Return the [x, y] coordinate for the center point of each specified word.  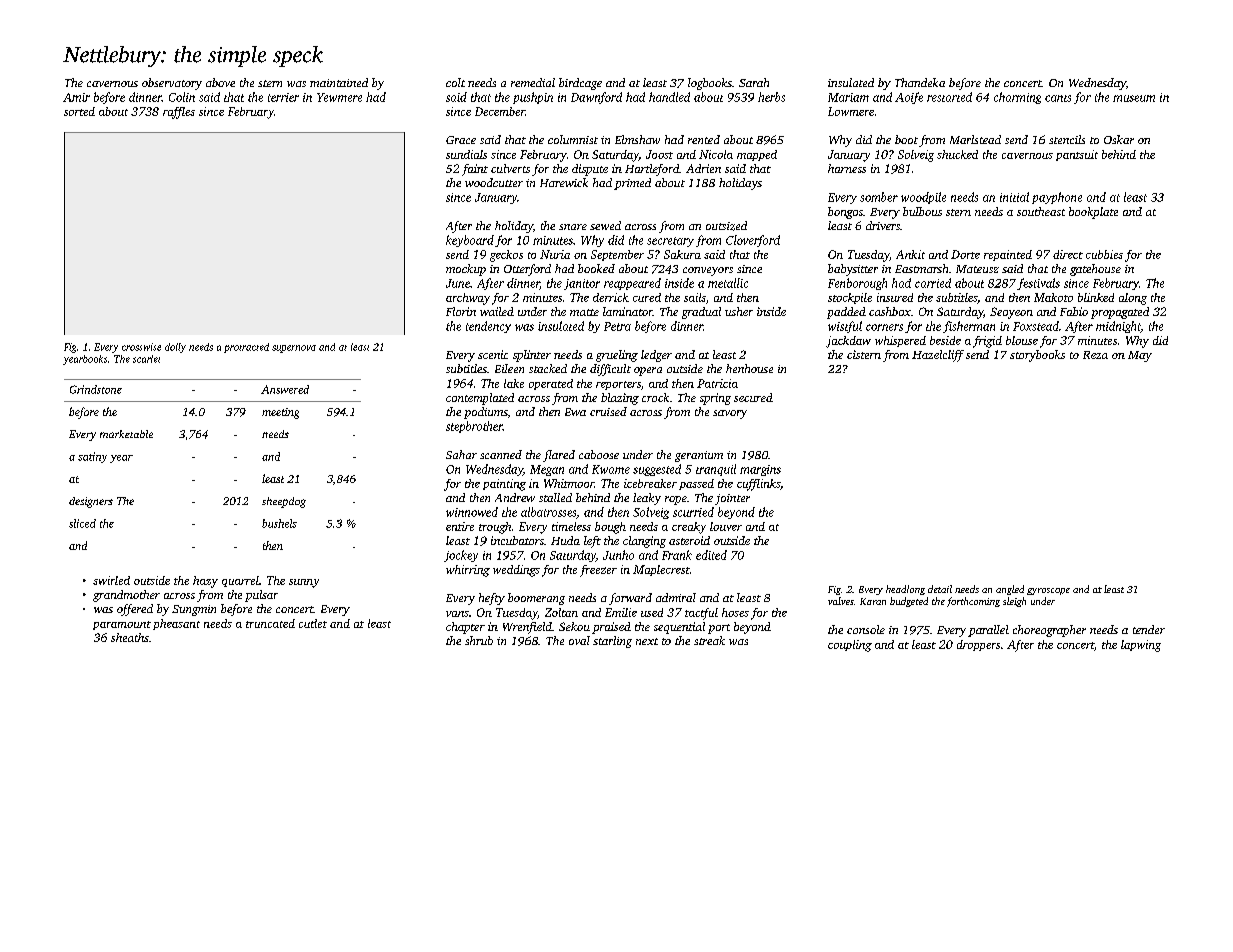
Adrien [703, 168]
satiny [92, 457]
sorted [79, 111]
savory [730, 414]
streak [709, 640]
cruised [608, 411]
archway [468, 299]
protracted [246, 348]
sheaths [130, 637]
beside [945, 340]
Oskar [1119, 139]
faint [475, 170]
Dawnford [596, 98]
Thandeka [920, 82]
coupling [850, 646]
